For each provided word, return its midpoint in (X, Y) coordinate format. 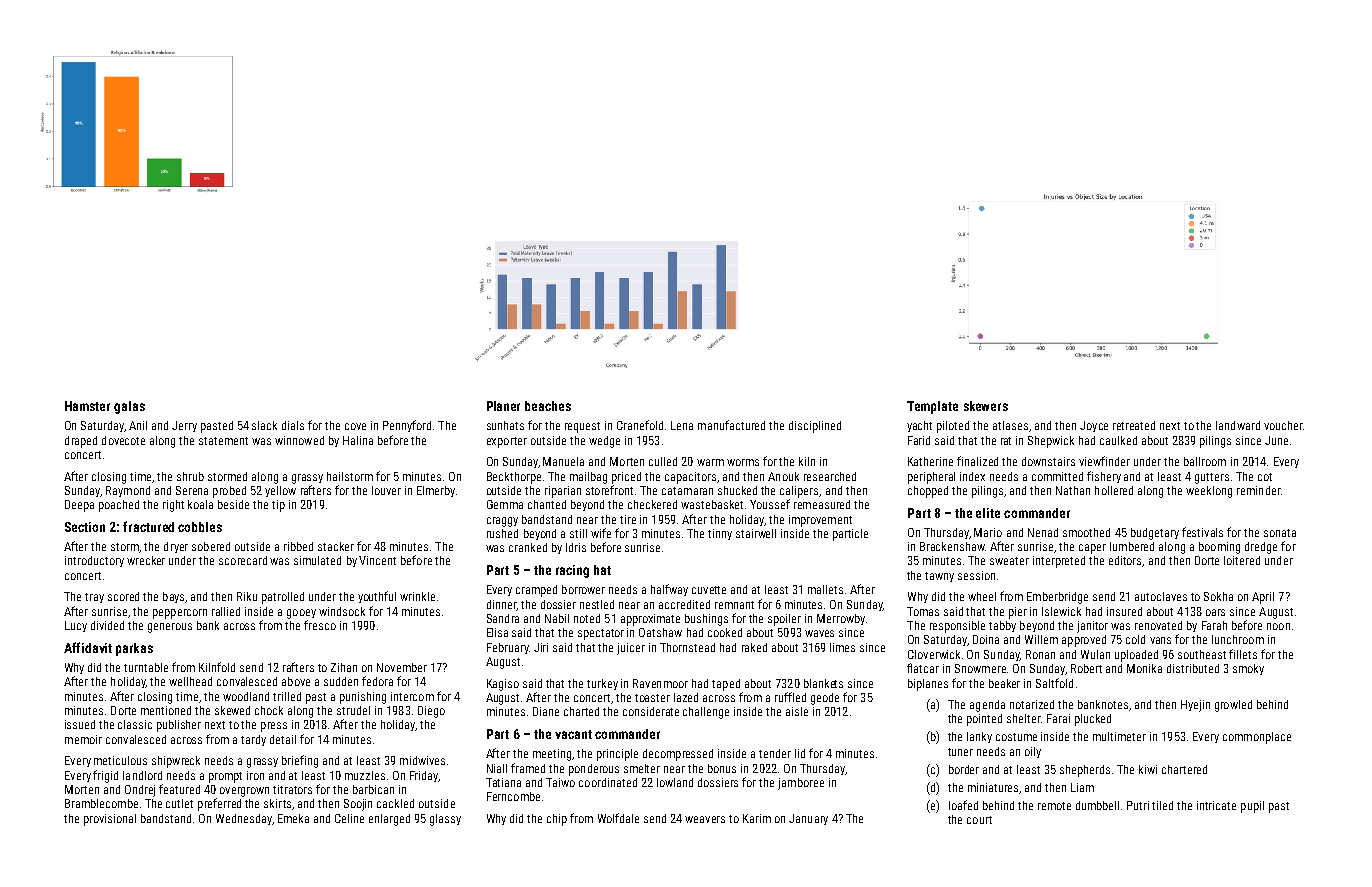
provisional (110, 820)
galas (129, 407)
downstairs (1048, 461)
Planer (503, 406)
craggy (502, 522)
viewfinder (1104, 461)
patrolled (283, 598)
